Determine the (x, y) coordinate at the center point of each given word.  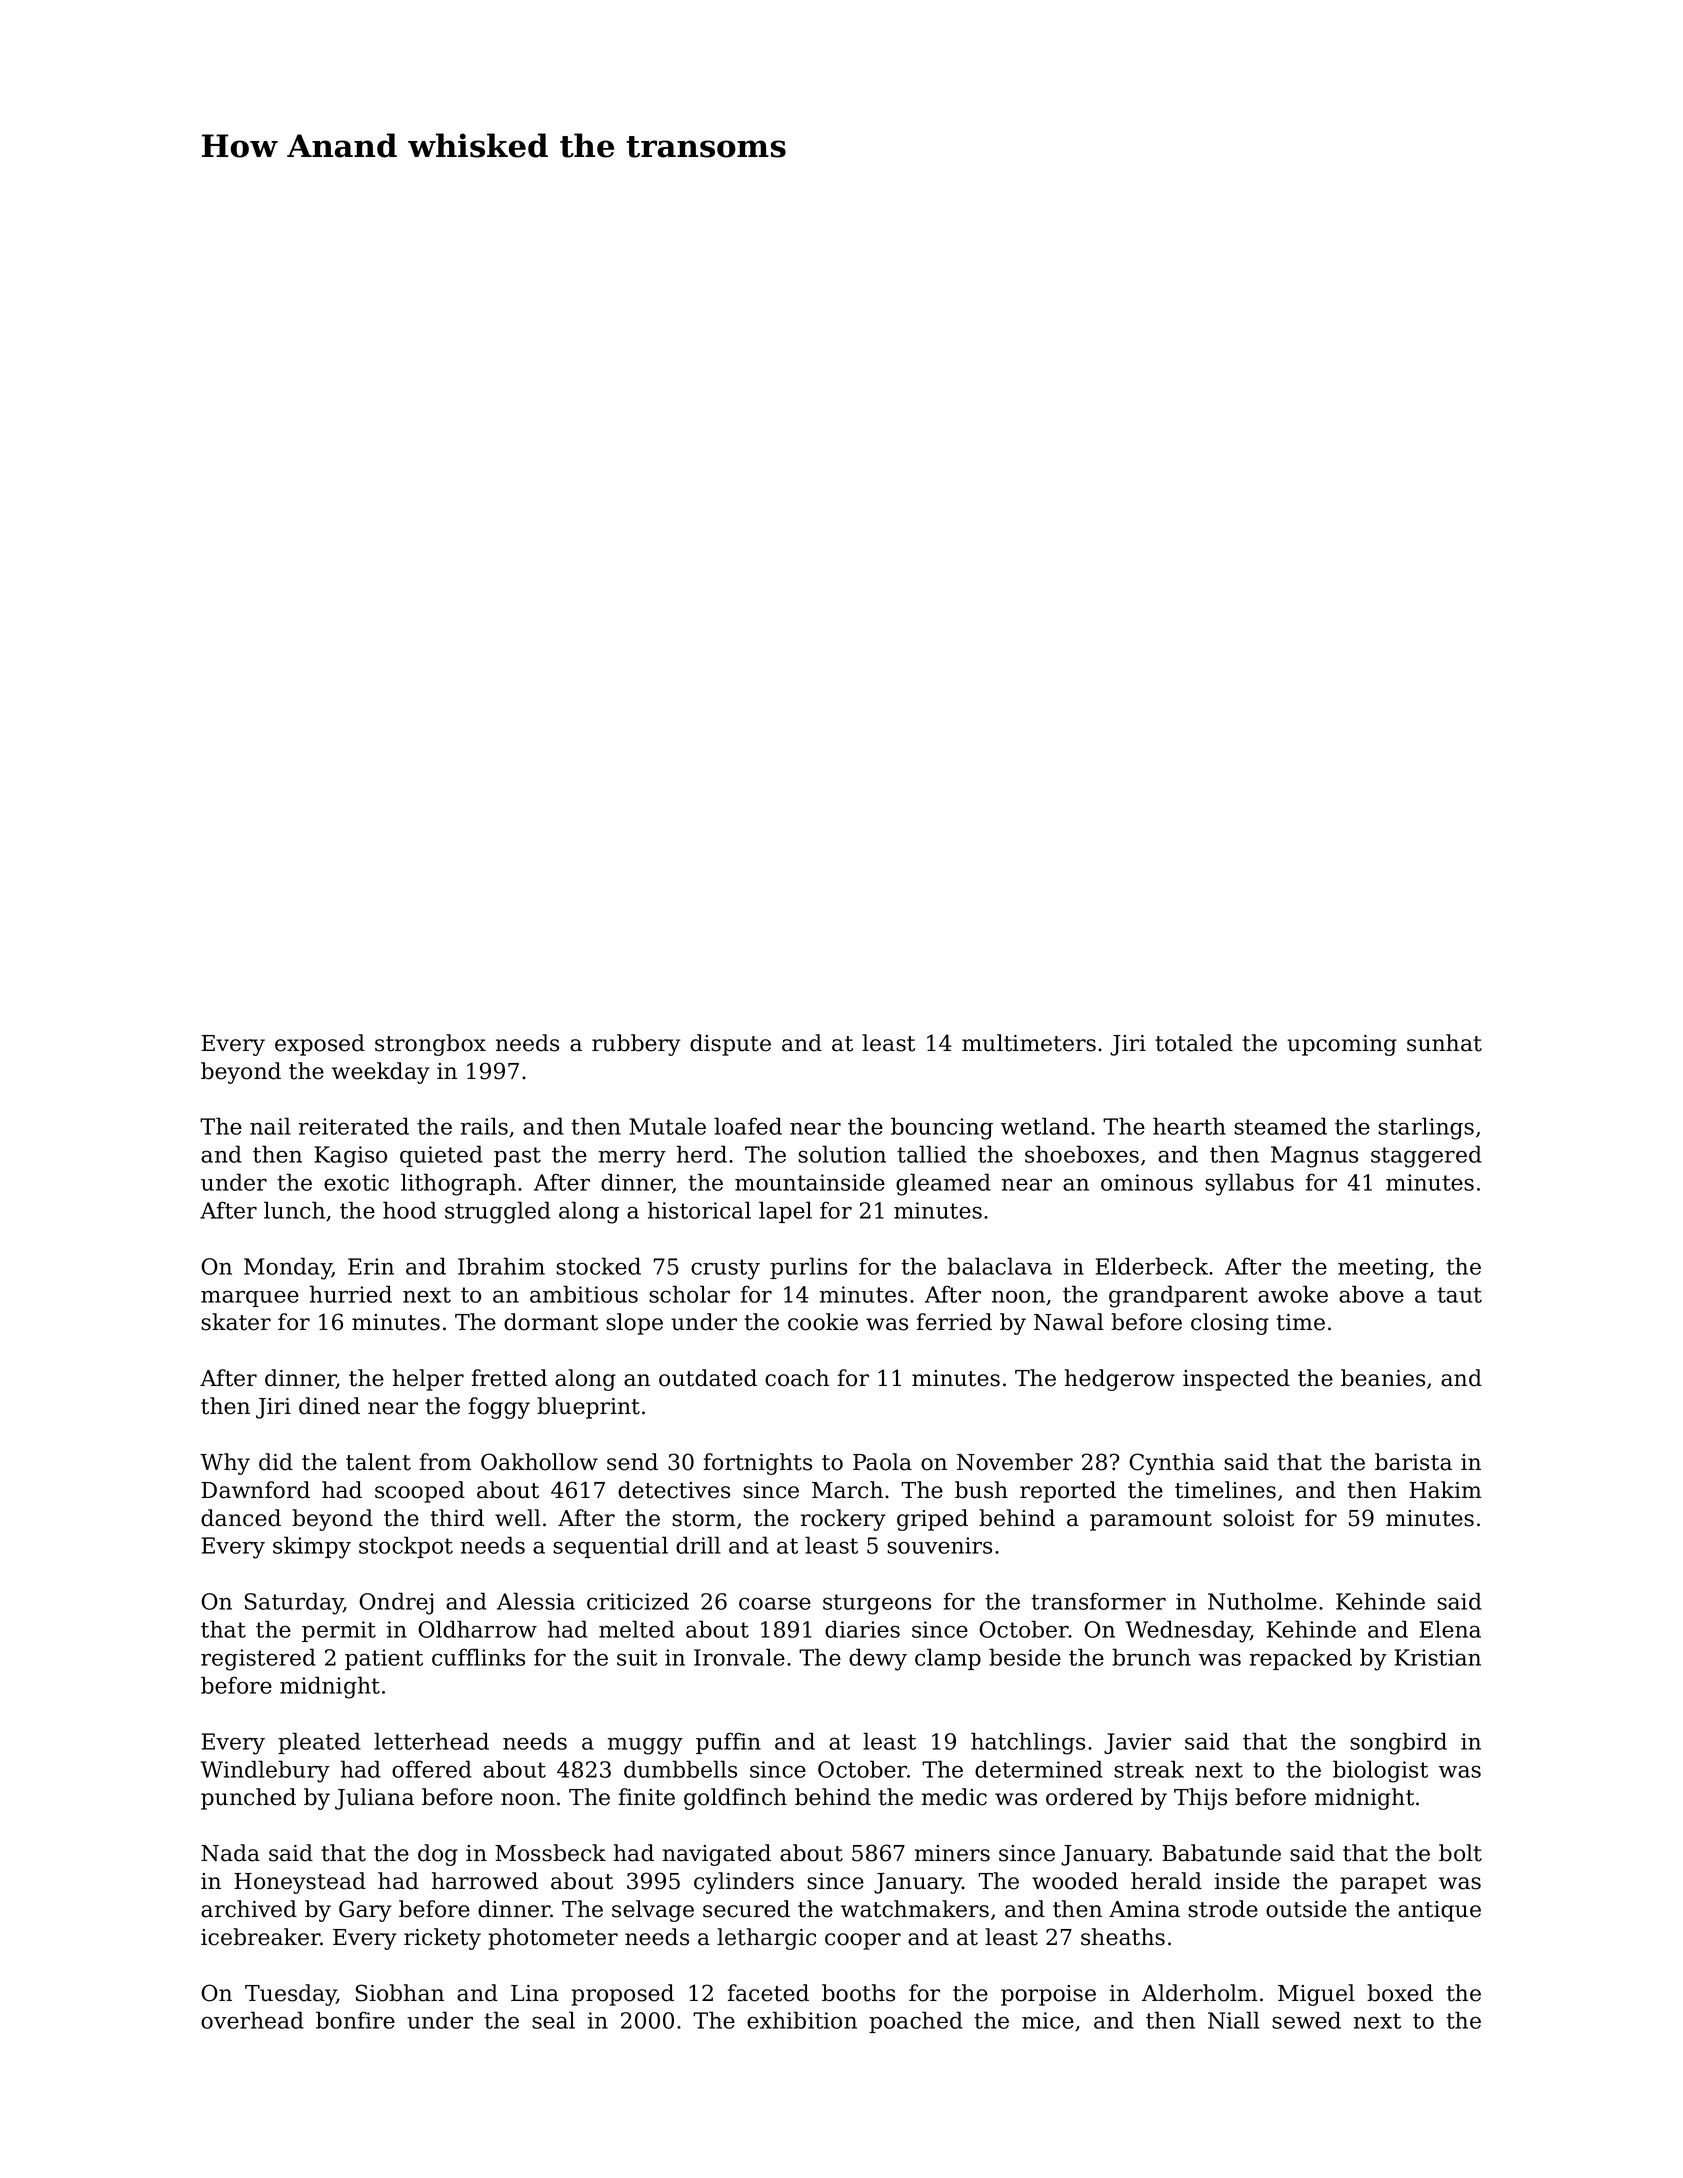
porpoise (1048, 1995)
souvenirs (939, 1545)
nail (270, 1126)
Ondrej (396, 1603)
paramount (1151, 1521)
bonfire (355, 2020)
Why (225, 1464)
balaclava (999, 1266)
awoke (1293, 1294)
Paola (882, 1462)
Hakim (1445, 1490)
